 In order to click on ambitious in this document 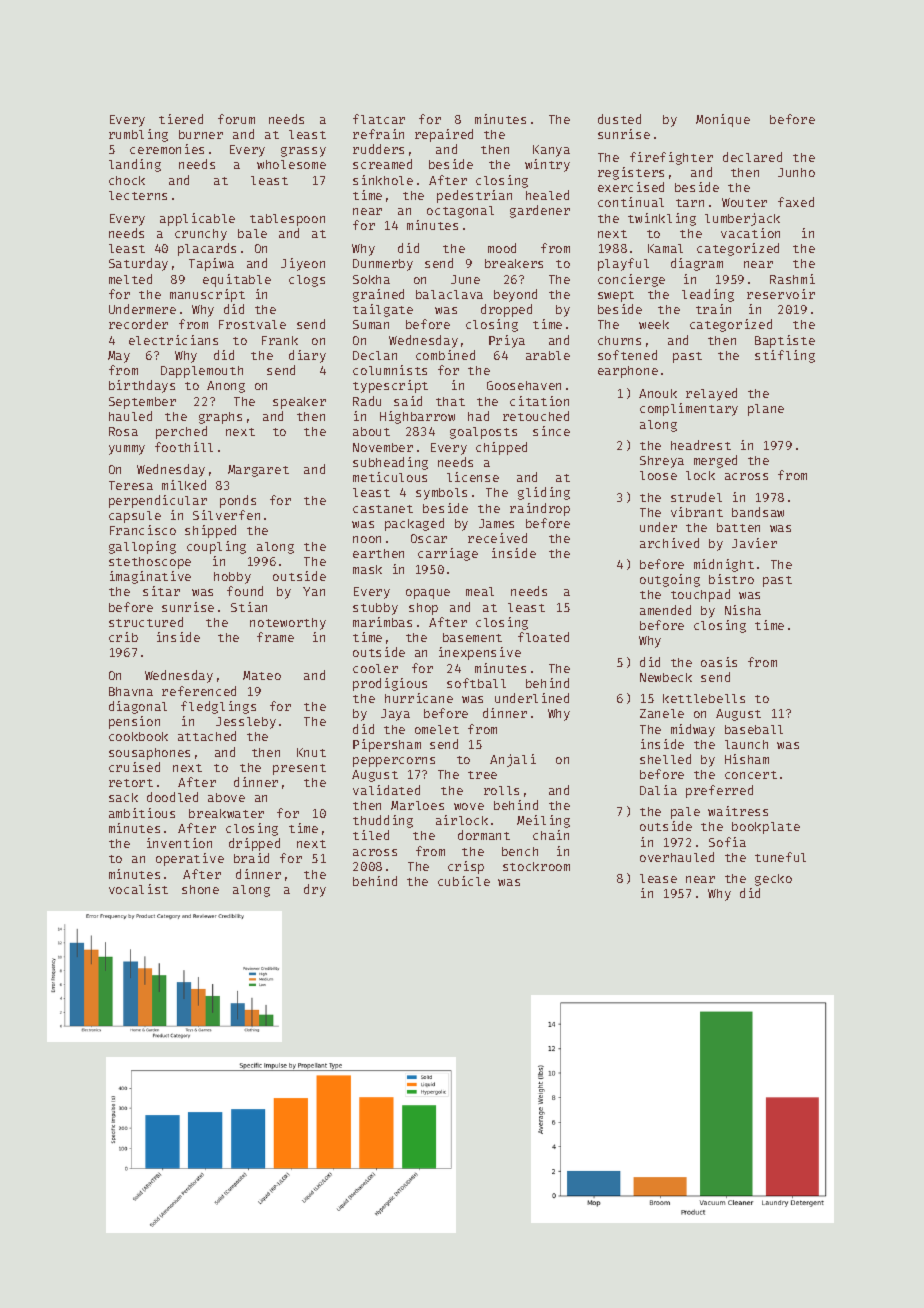, I will do `click(142, 813)`.
